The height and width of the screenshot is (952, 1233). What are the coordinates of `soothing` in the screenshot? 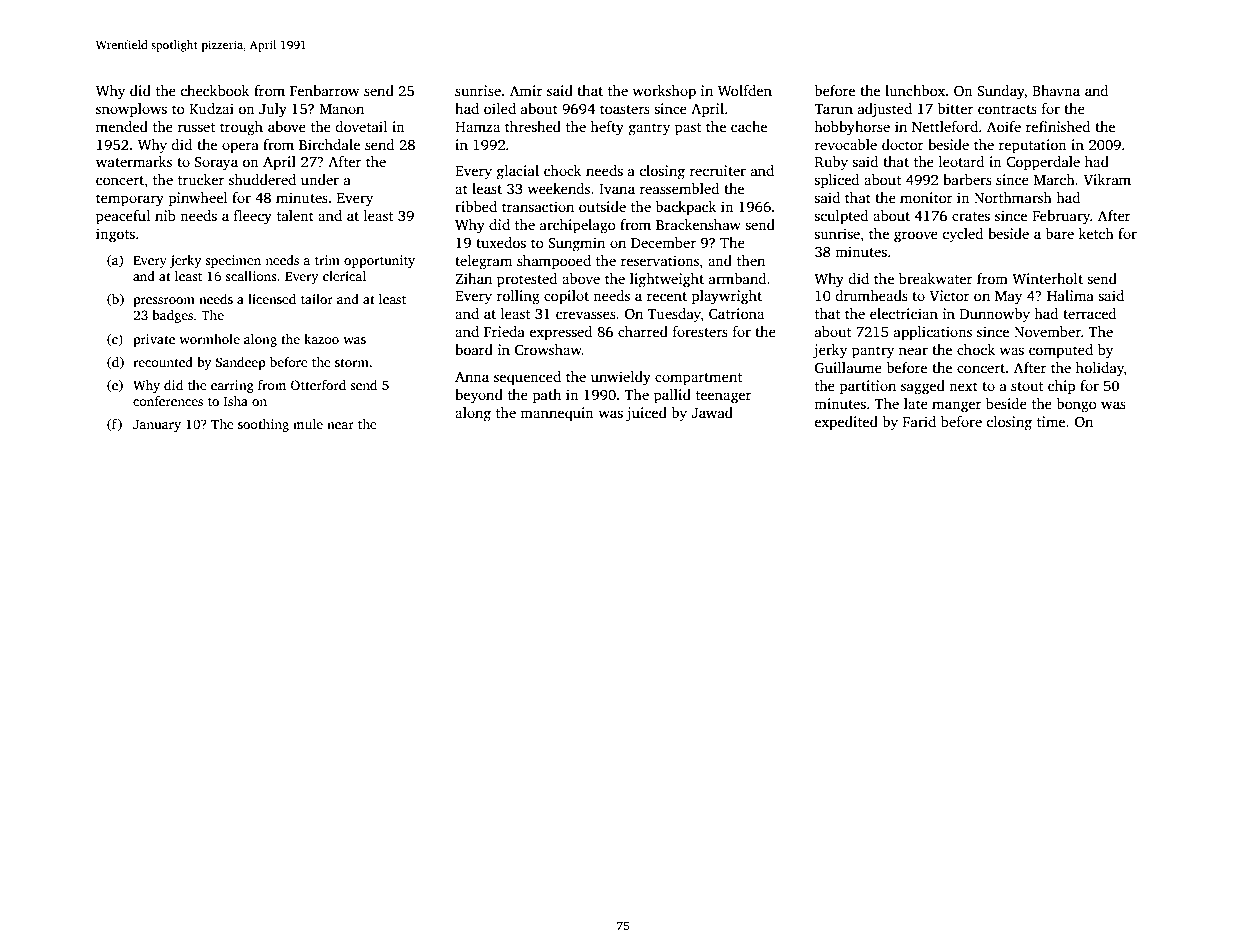 It's located at (263, 425).
